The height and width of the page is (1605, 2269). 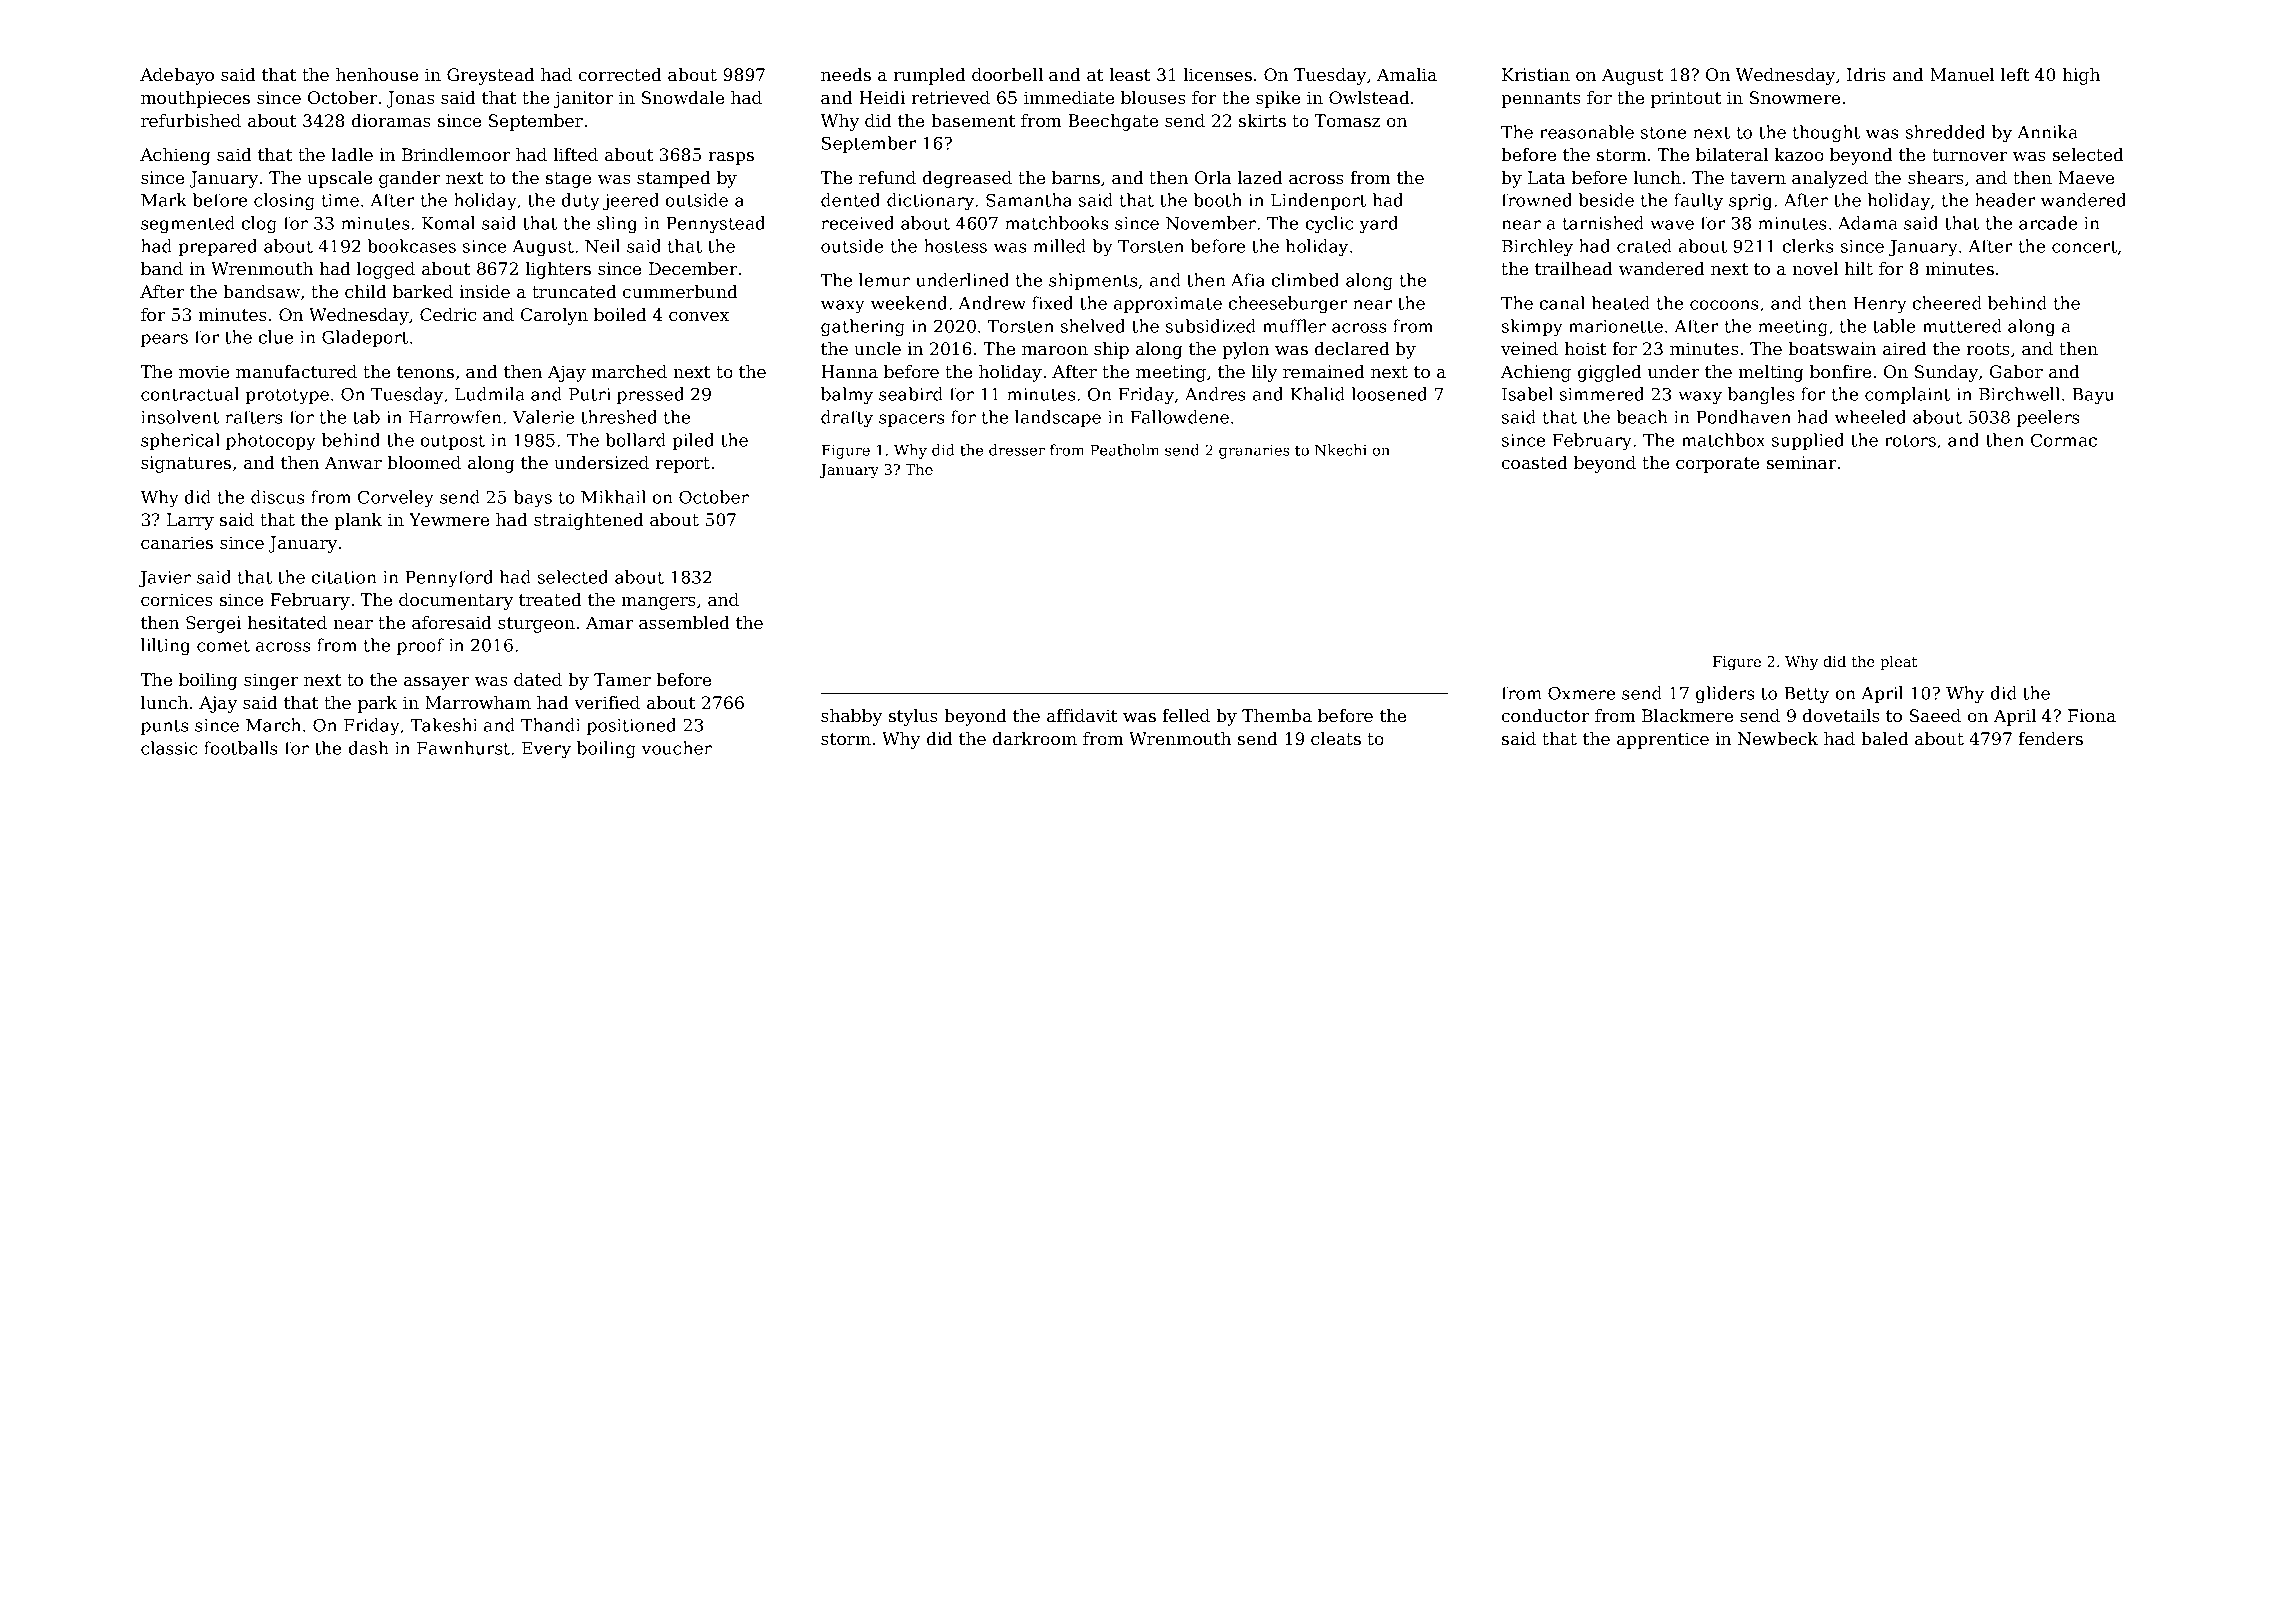 I want to click on Kristian, so click(x=1536, y=74).
